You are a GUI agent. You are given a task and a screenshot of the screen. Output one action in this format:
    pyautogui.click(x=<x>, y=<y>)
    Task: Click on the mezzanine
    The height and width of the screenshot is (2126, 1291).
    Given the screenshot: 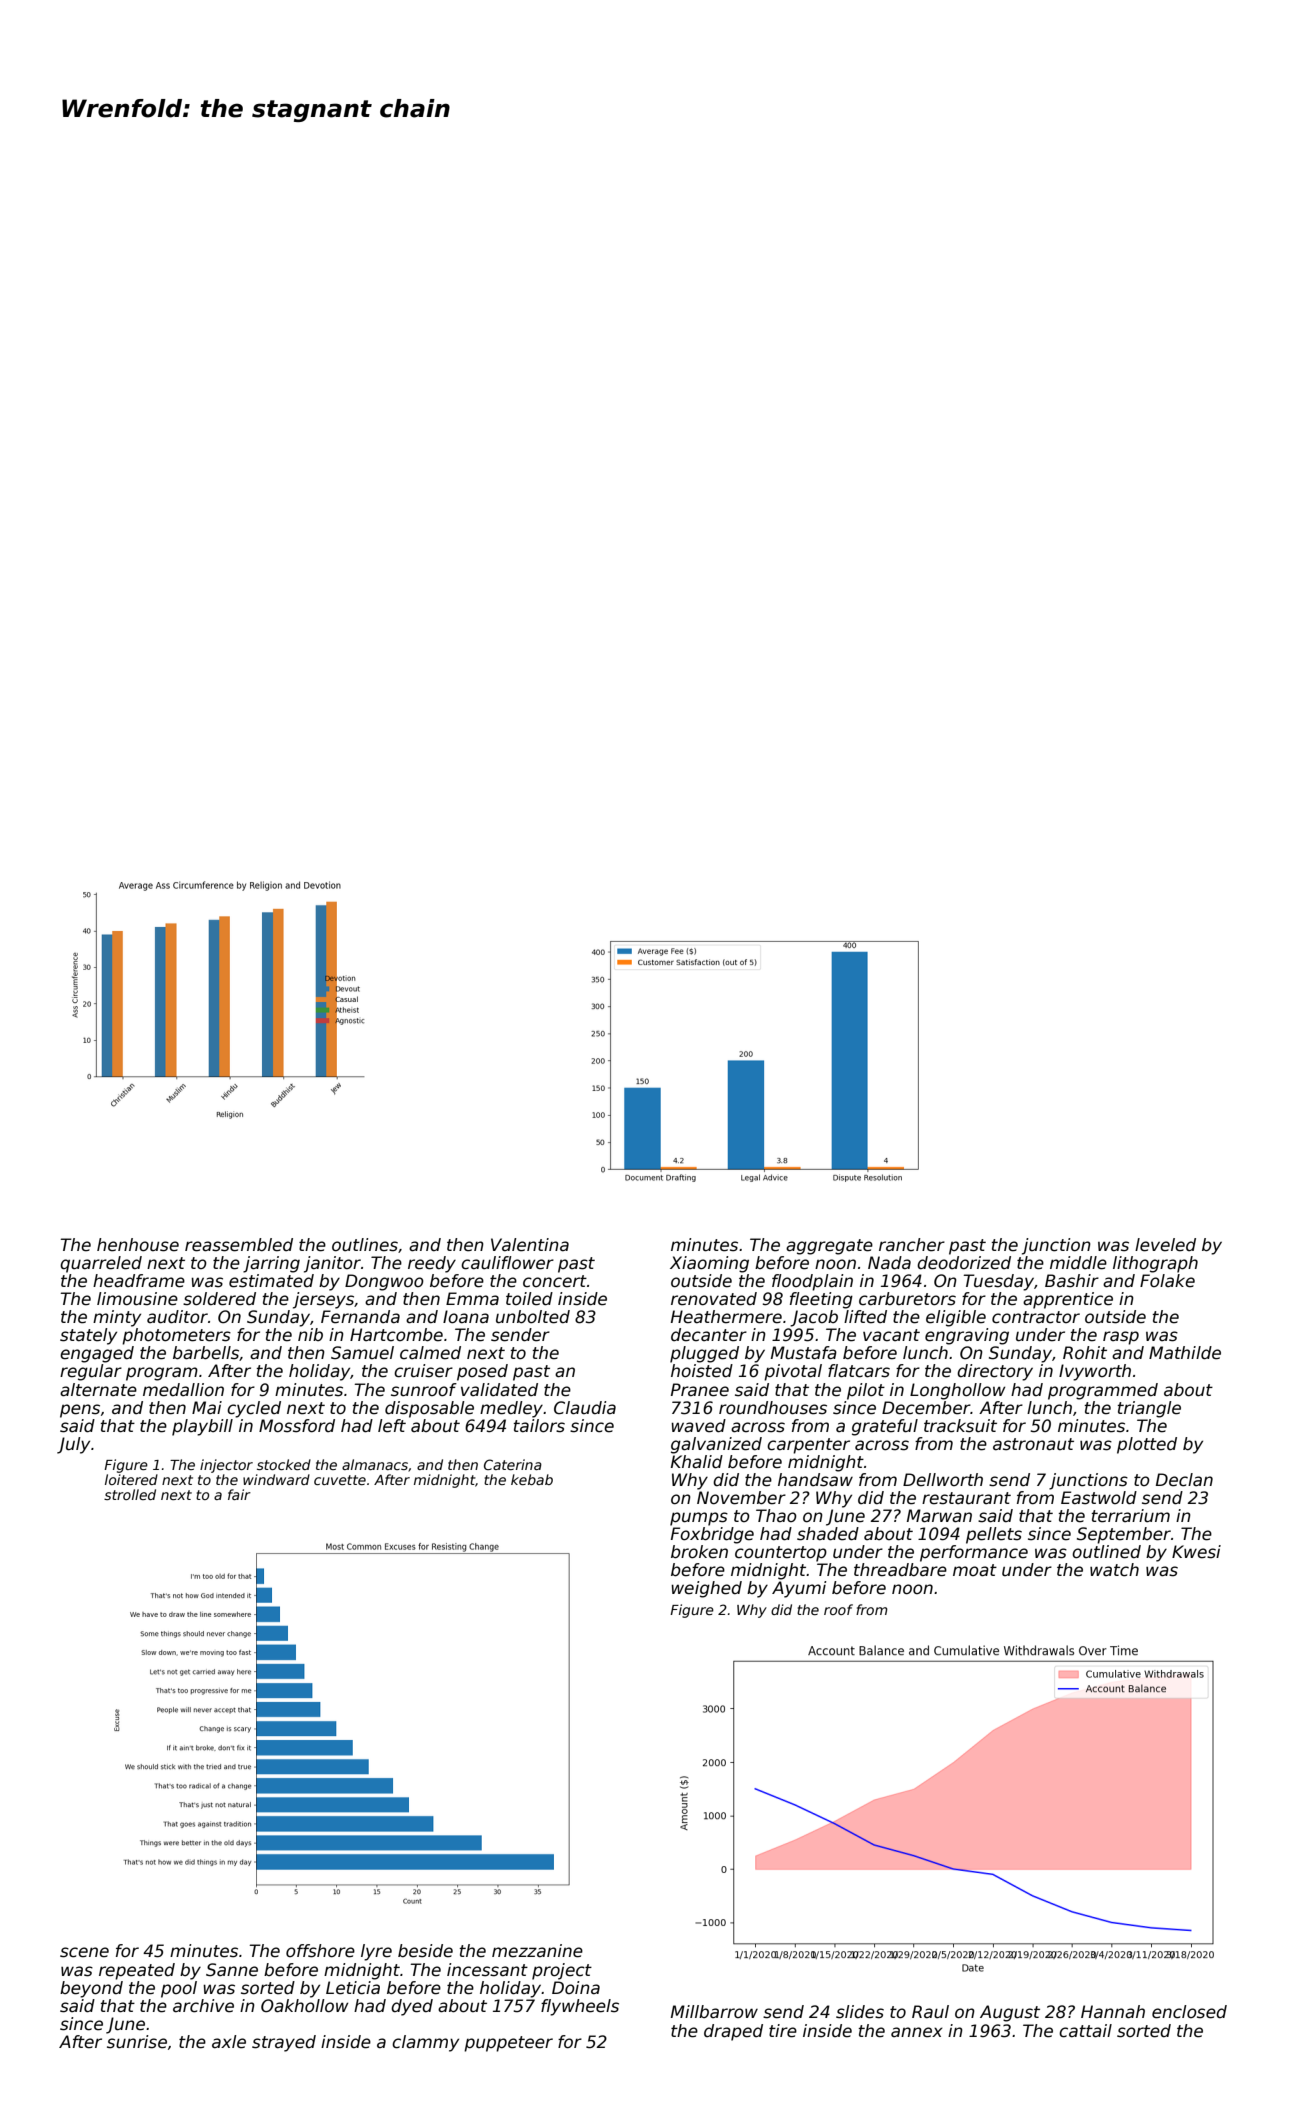 What is the action you would take?
    pyautogui.click(x=537, y=1951)
